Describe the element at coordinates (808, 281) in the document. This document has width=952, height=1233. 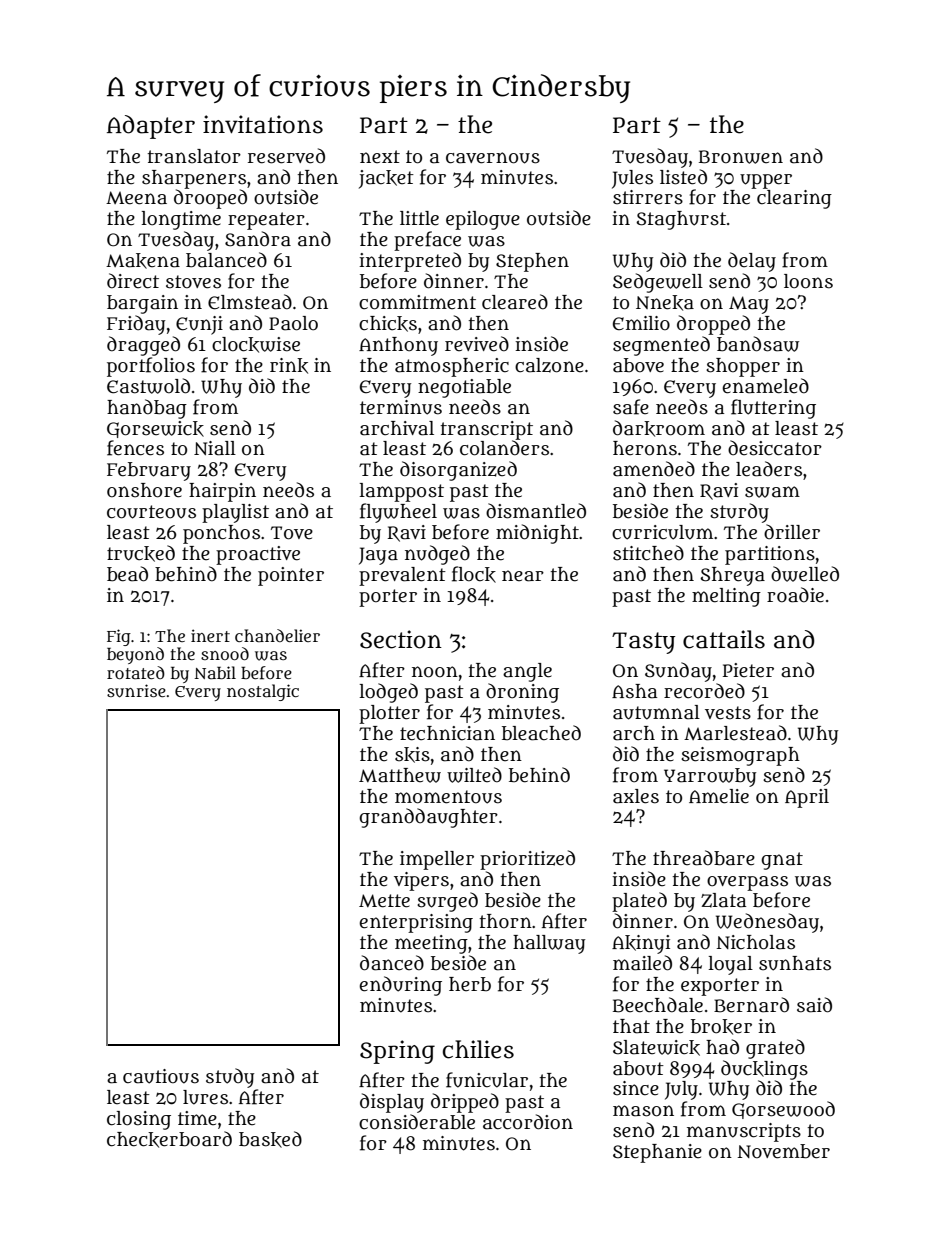
I see `loons` at that location.
